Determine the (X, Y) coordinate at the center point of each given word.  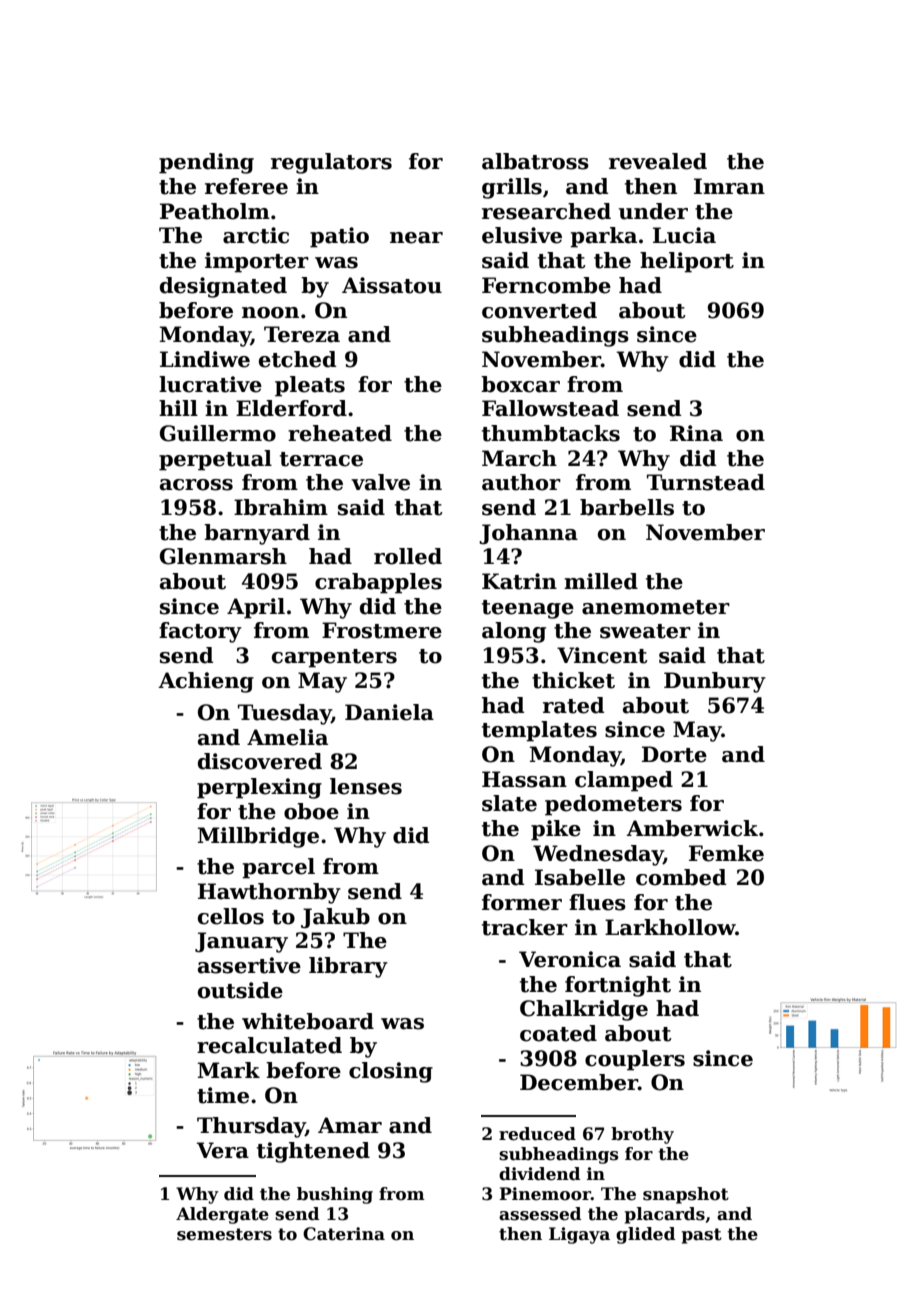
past (701, 1236)
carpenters (334, 658)
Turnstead (706, 482)
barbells (627, 507)
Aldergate (222, 1215)
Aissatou (392, 285)
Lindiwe (205, 359)
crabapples (378, 583)
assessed (540, 1214)
